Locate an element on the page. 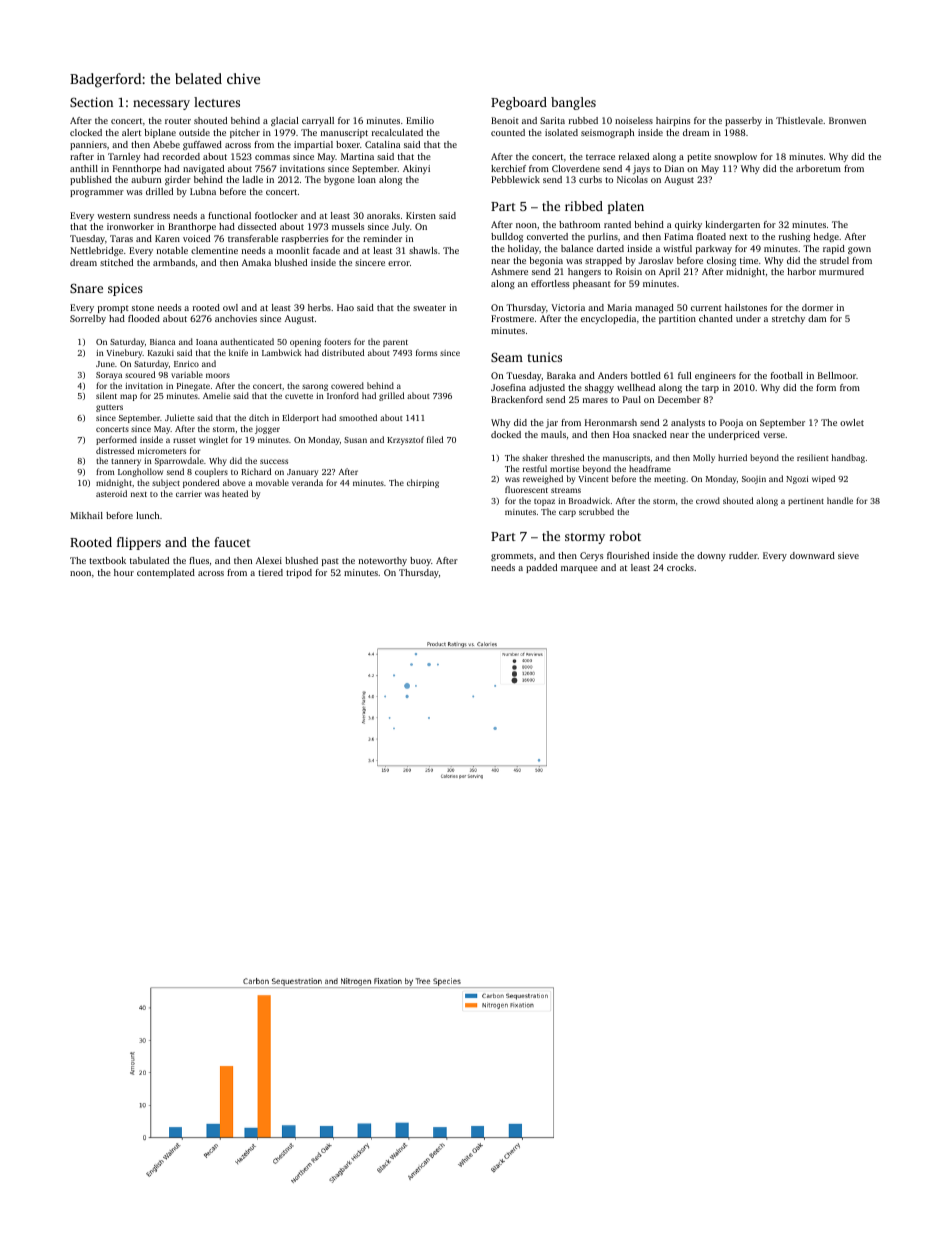 This document has width=952, height=1233. panniers is located at coordinates (88, 145).
